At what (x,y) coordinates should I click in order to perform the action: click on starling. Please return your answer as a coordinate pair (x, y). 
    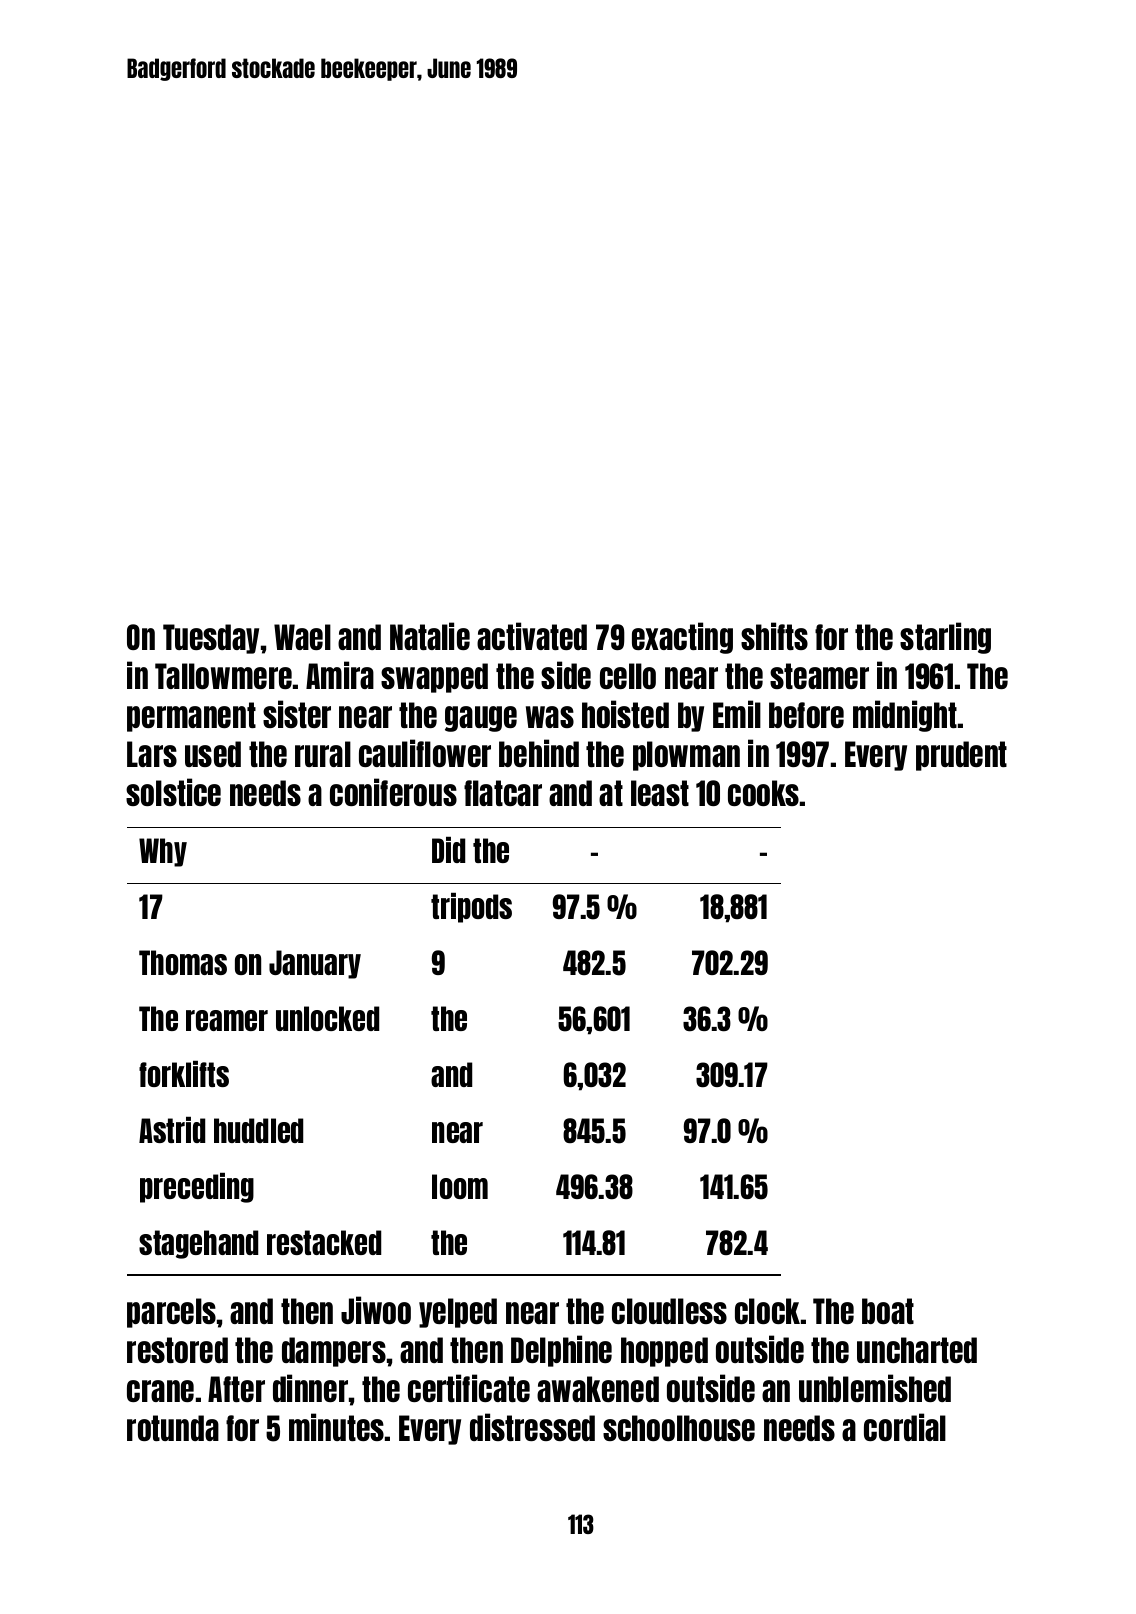
    Looking at the image, I should click on (945, 638).
